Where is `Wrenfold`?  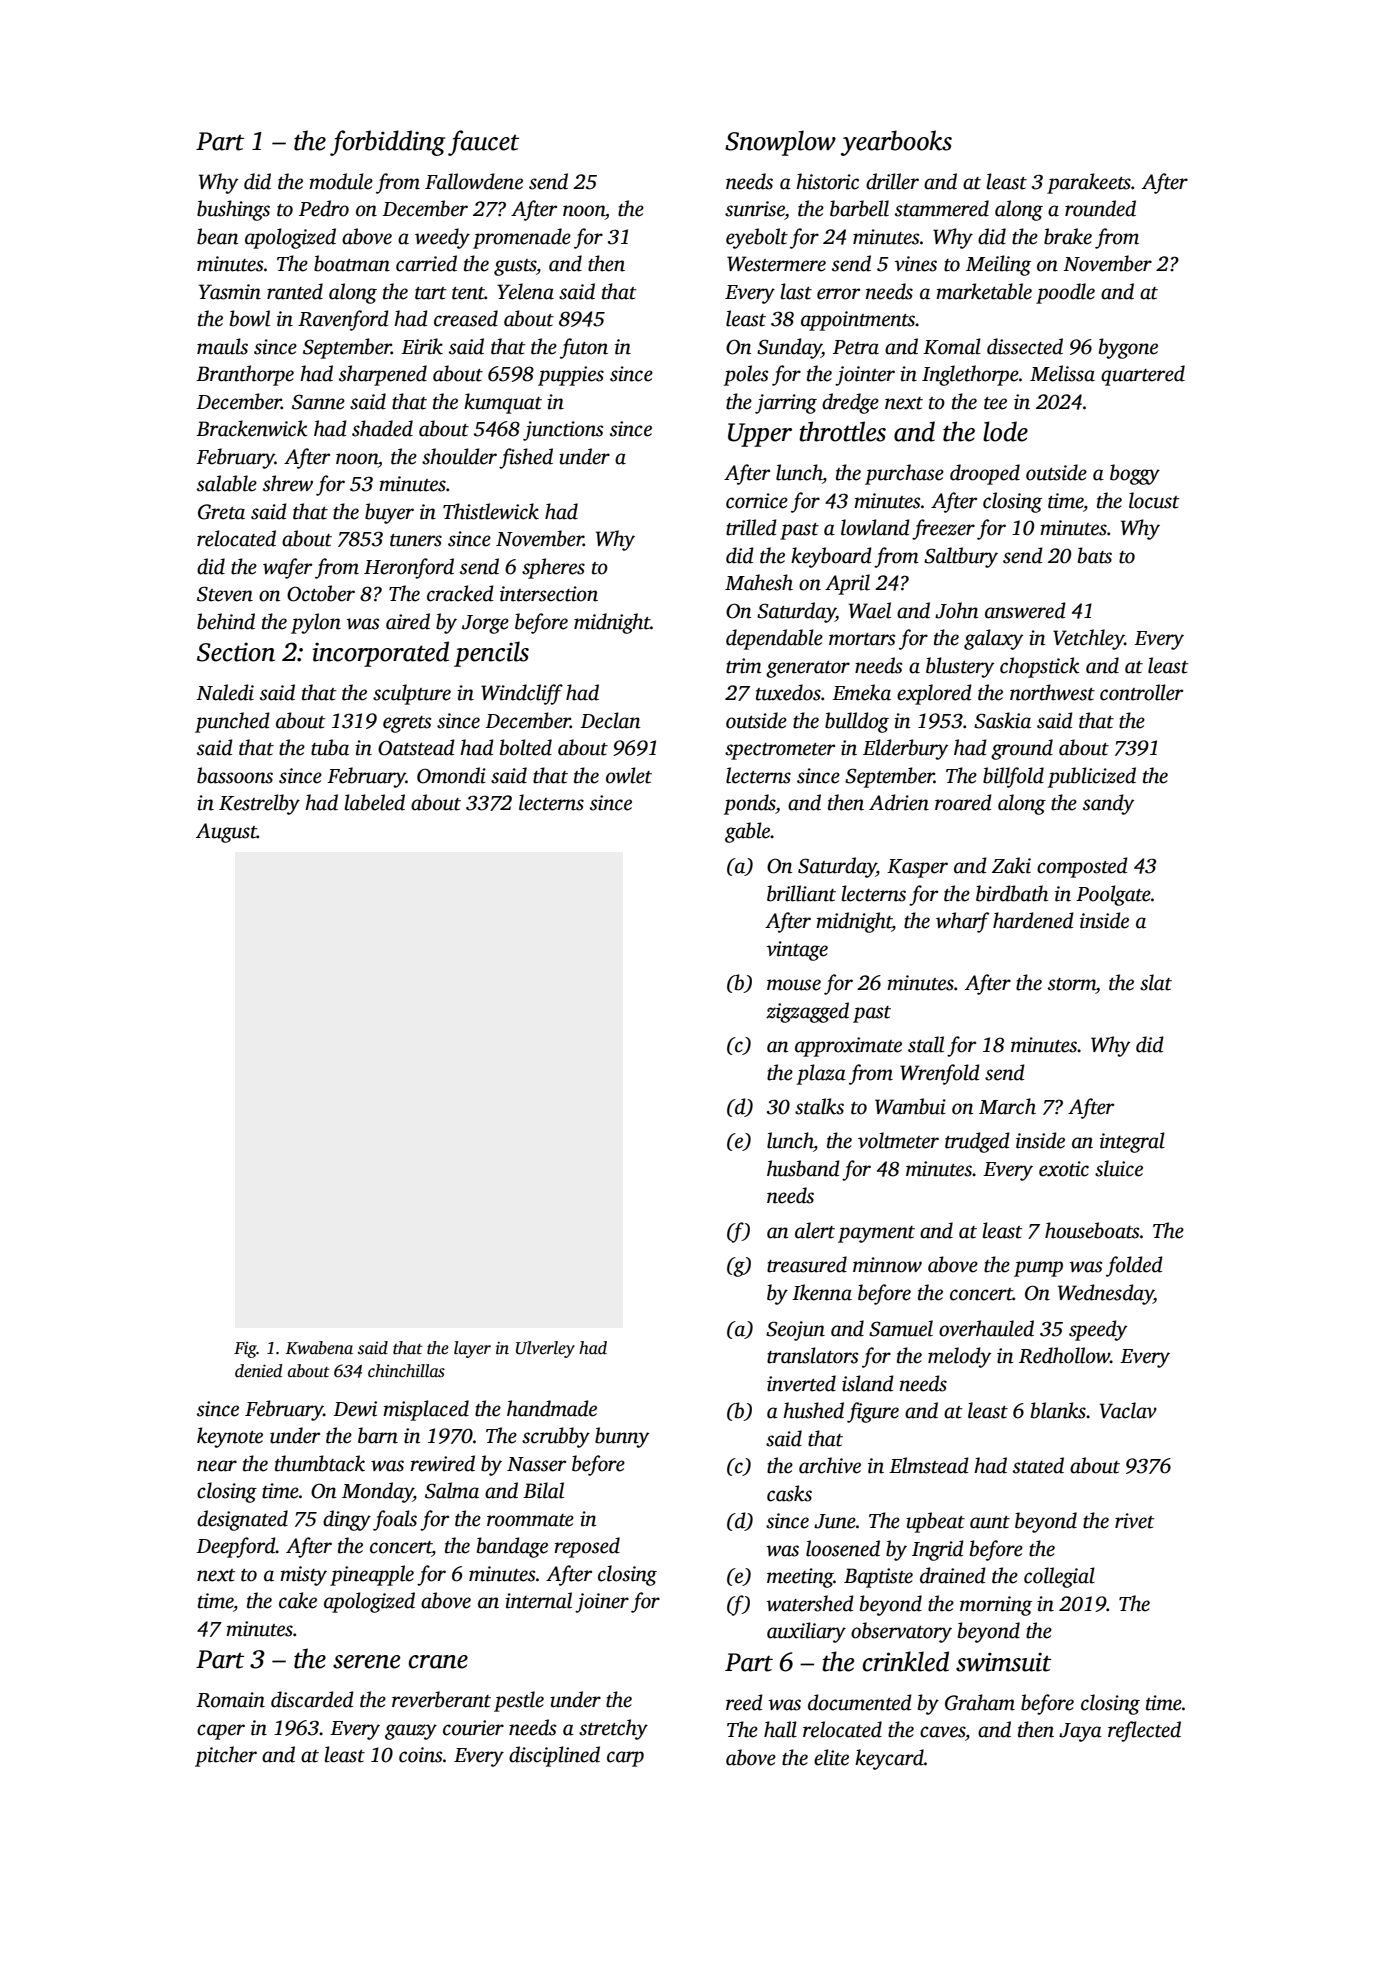
Wrenfold is located at coordinates (940, 1074).
